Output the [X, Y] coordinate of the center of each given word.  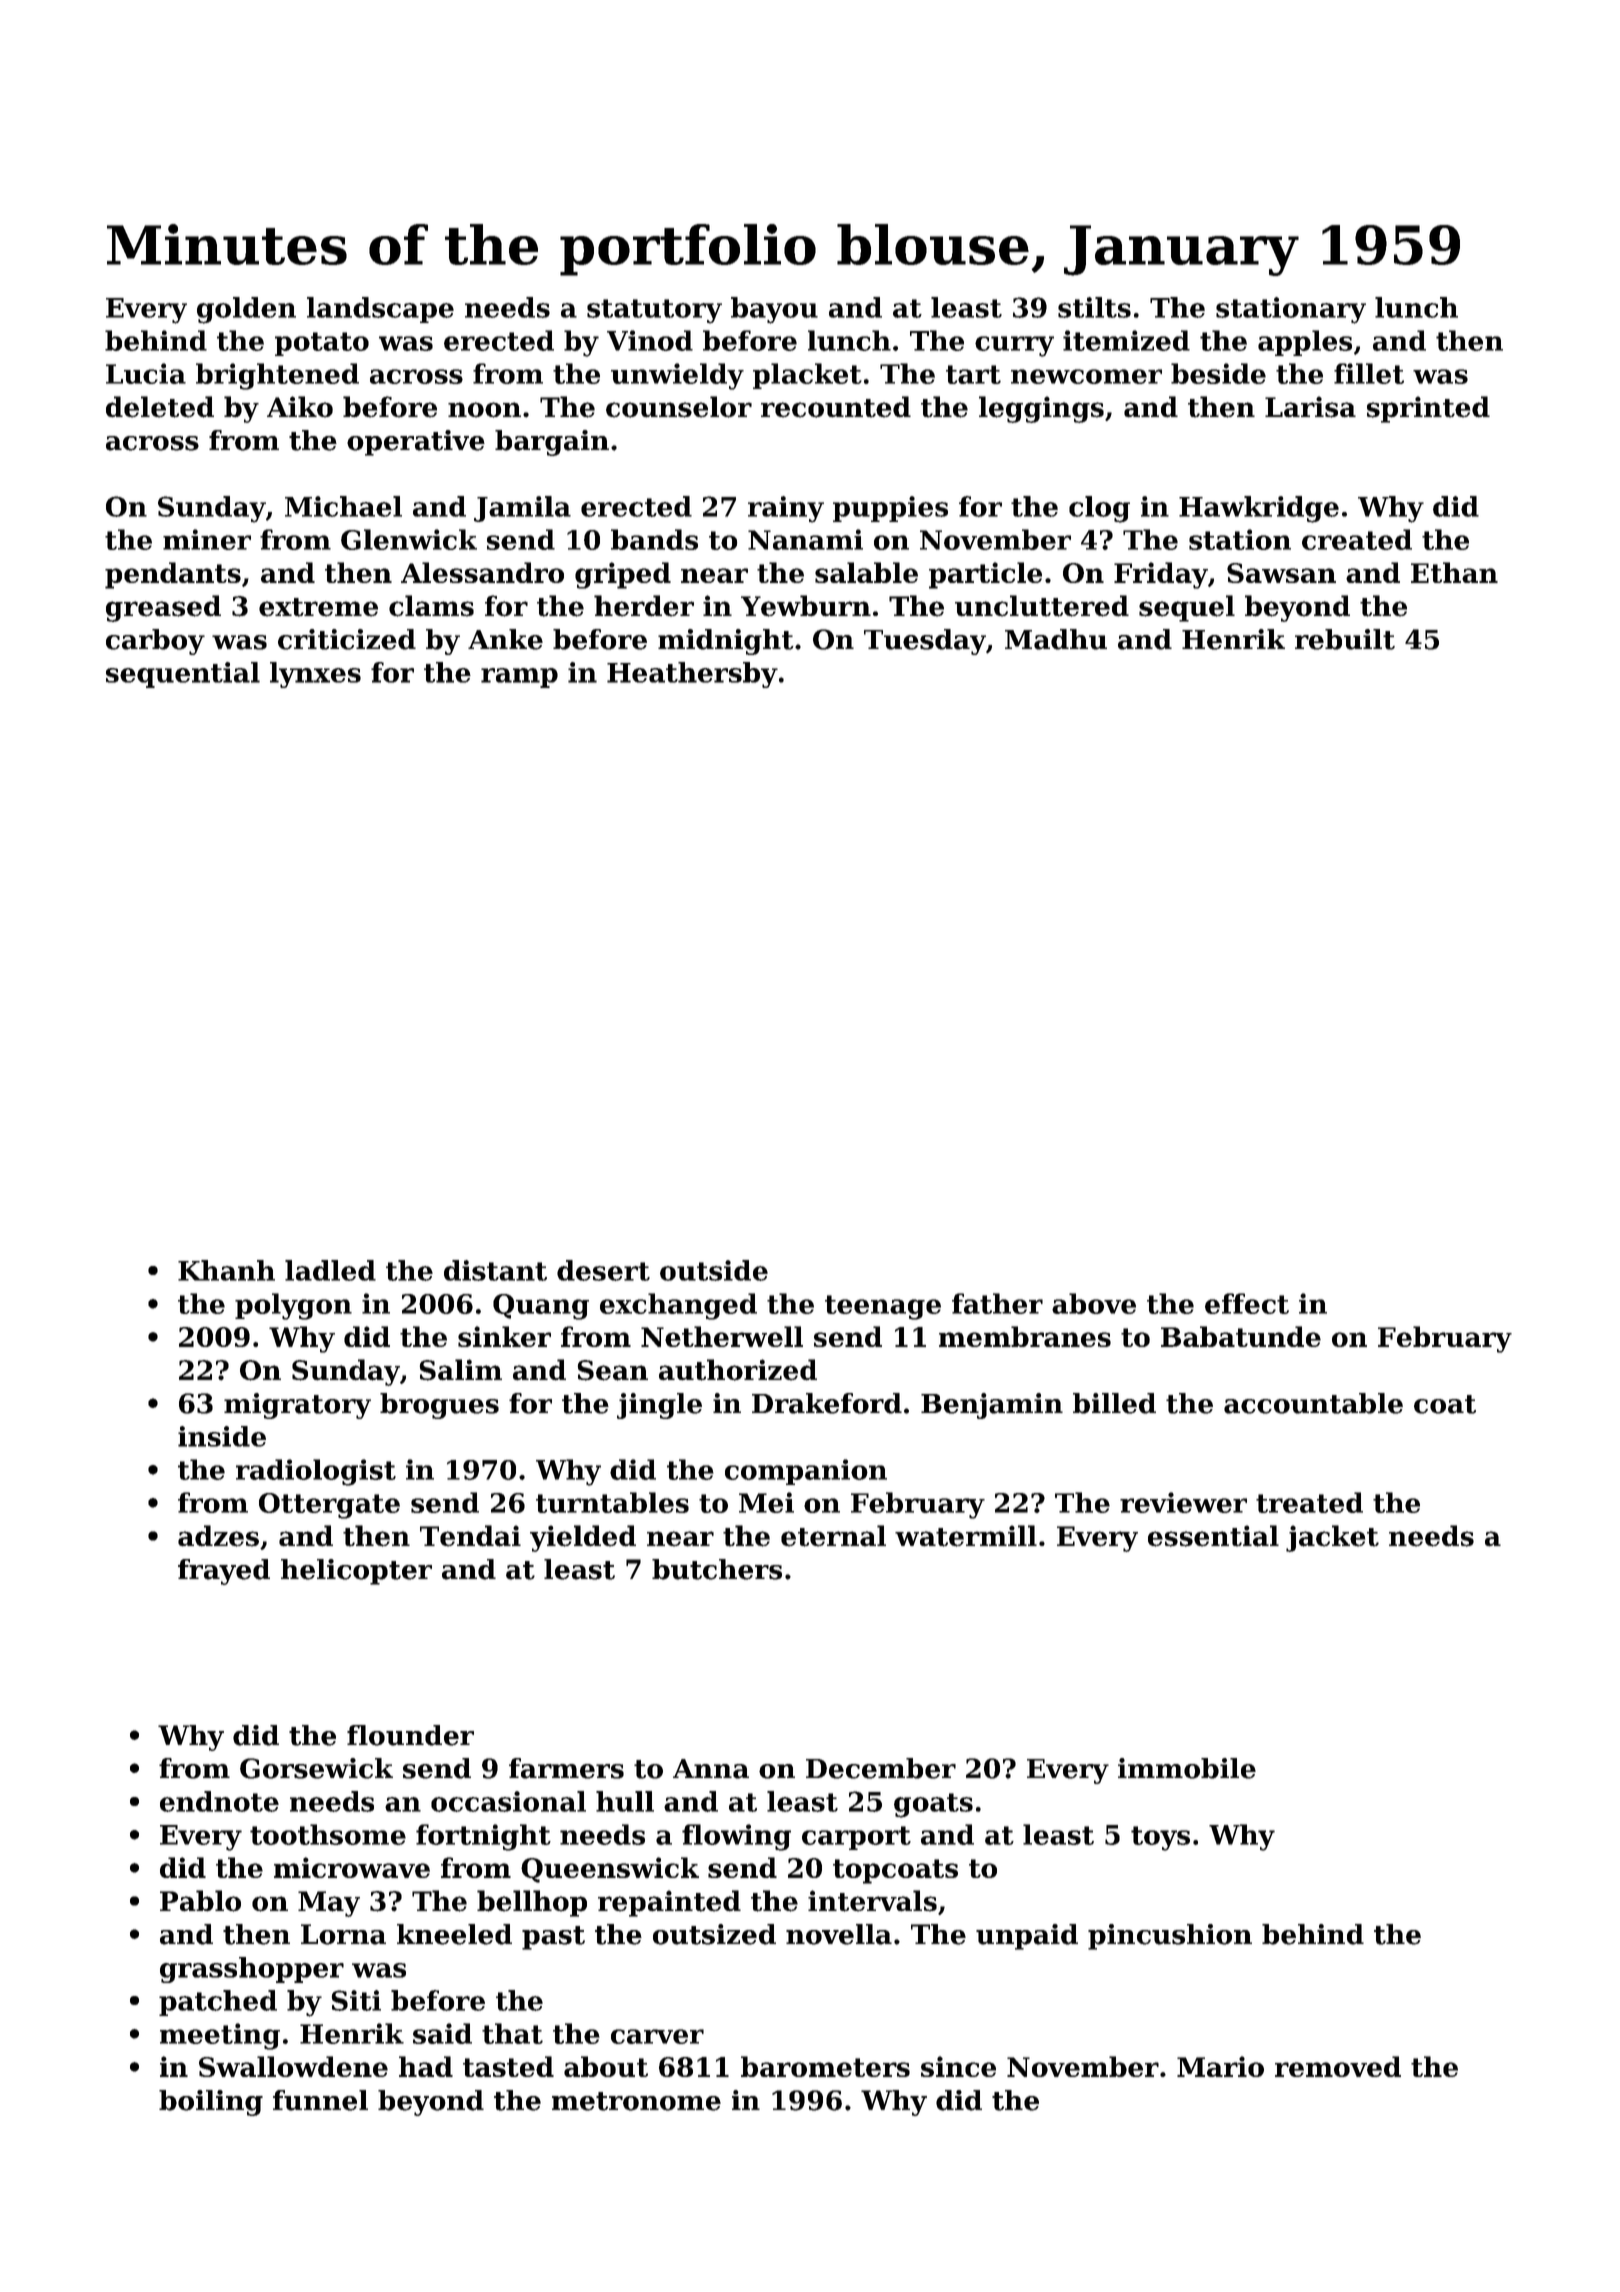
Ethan [1454, 572]
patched [218, 2003]
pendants [173, 575]
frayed [224, 1572]
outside [714, 1270]
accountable [1313, 1403]
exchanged [678, 1306]
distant [495, 1270]
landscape [380, 310]
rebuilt [1345, 639]
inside [222, 1436]
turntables [612, 1502]
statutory [654, 311]
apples [1305, 343]
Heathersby [692, 675]
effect [1247, 1303]
